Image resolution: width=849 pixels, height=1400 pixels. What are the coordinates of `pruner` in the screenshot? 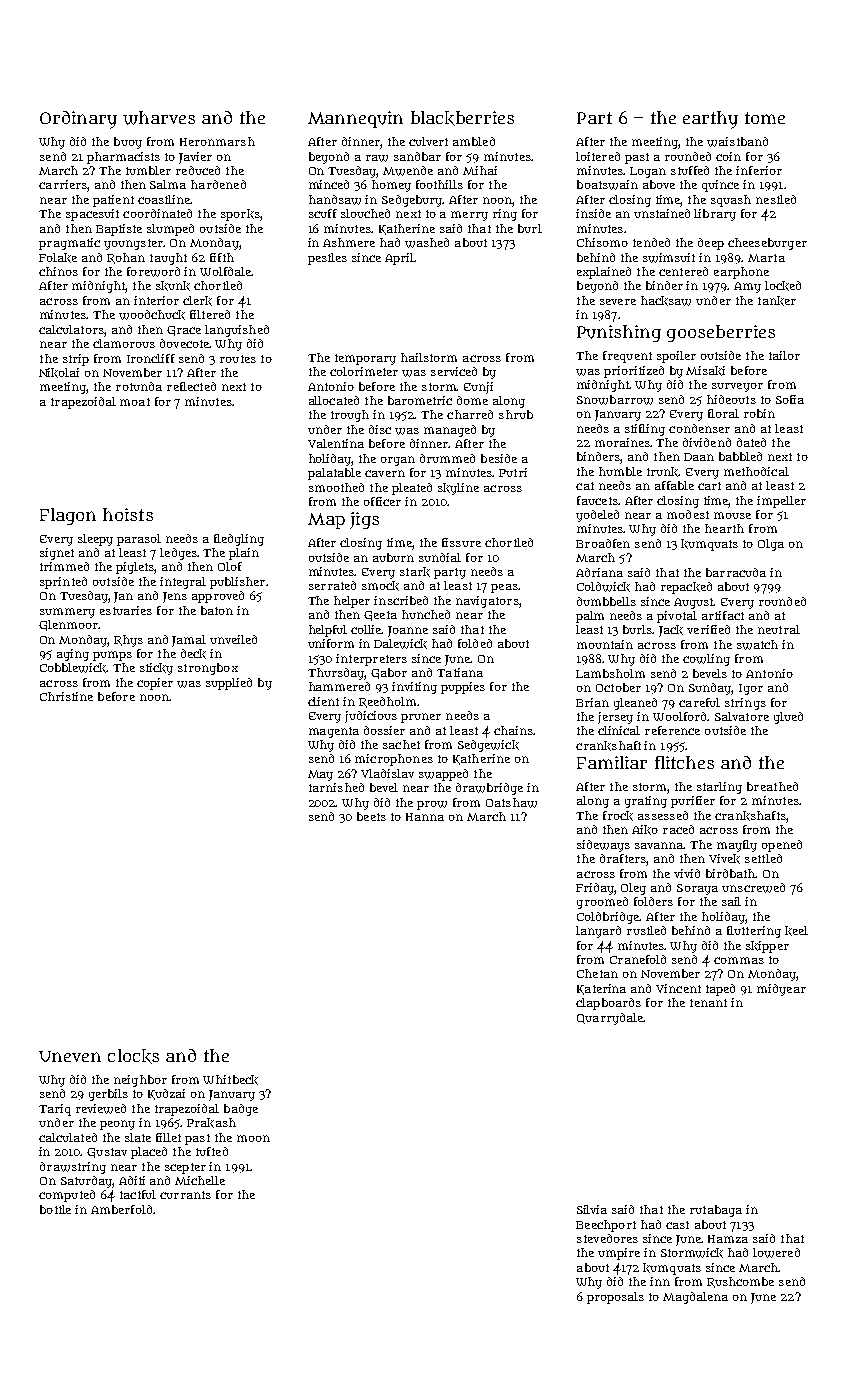 It's located at (421, 718).
